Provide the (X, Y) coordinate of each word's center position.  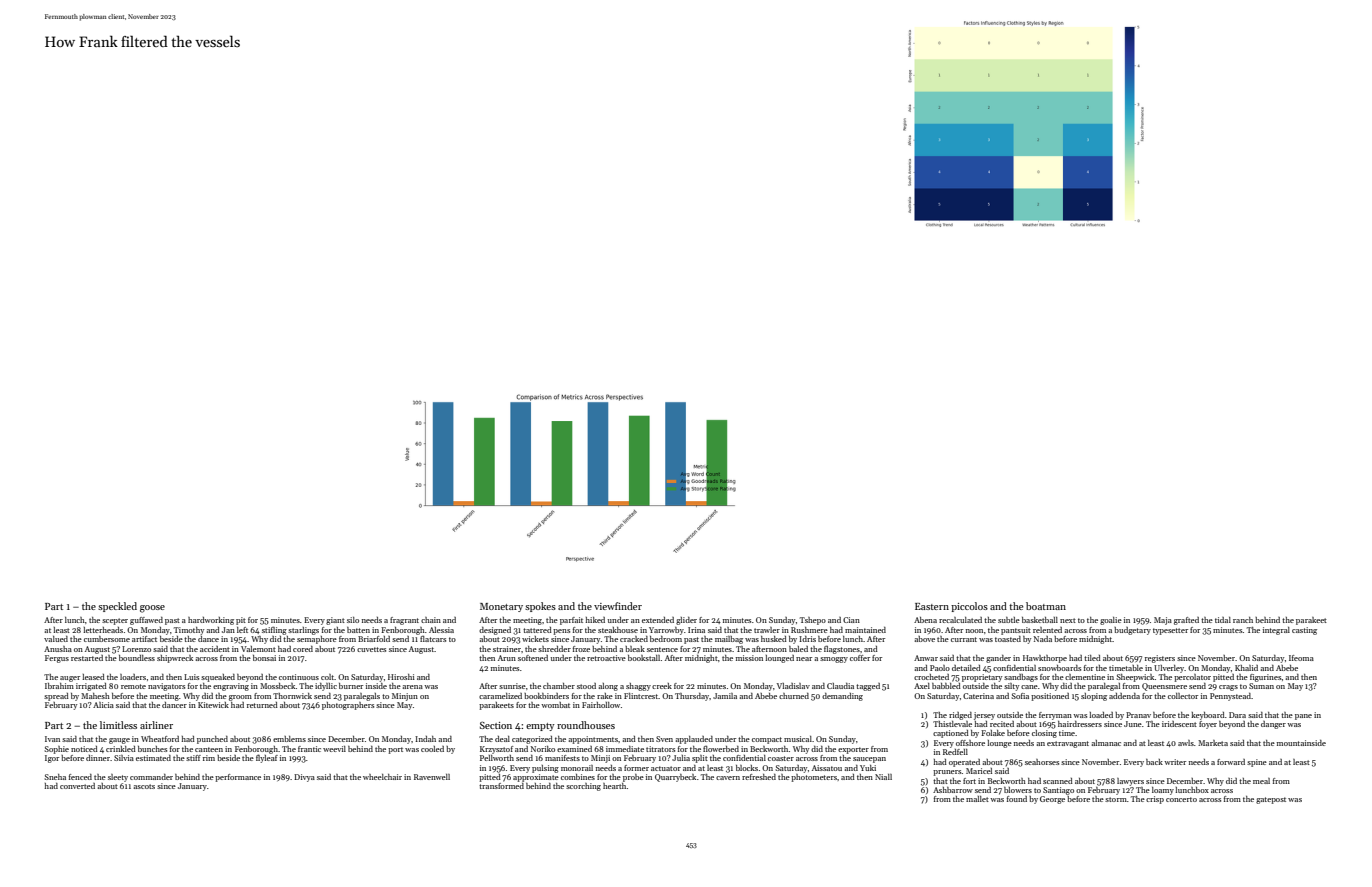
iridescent (1179, 724)
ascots (144, 786)
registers (1160, 659)
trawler (767, 630)
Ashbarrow (953, 790)
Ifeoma (1301, 658)
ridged (960, 716)
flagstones (842, 650)
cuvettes (371, 649)
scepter (115, 621)
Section (496, 725)
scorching (583, 787)
